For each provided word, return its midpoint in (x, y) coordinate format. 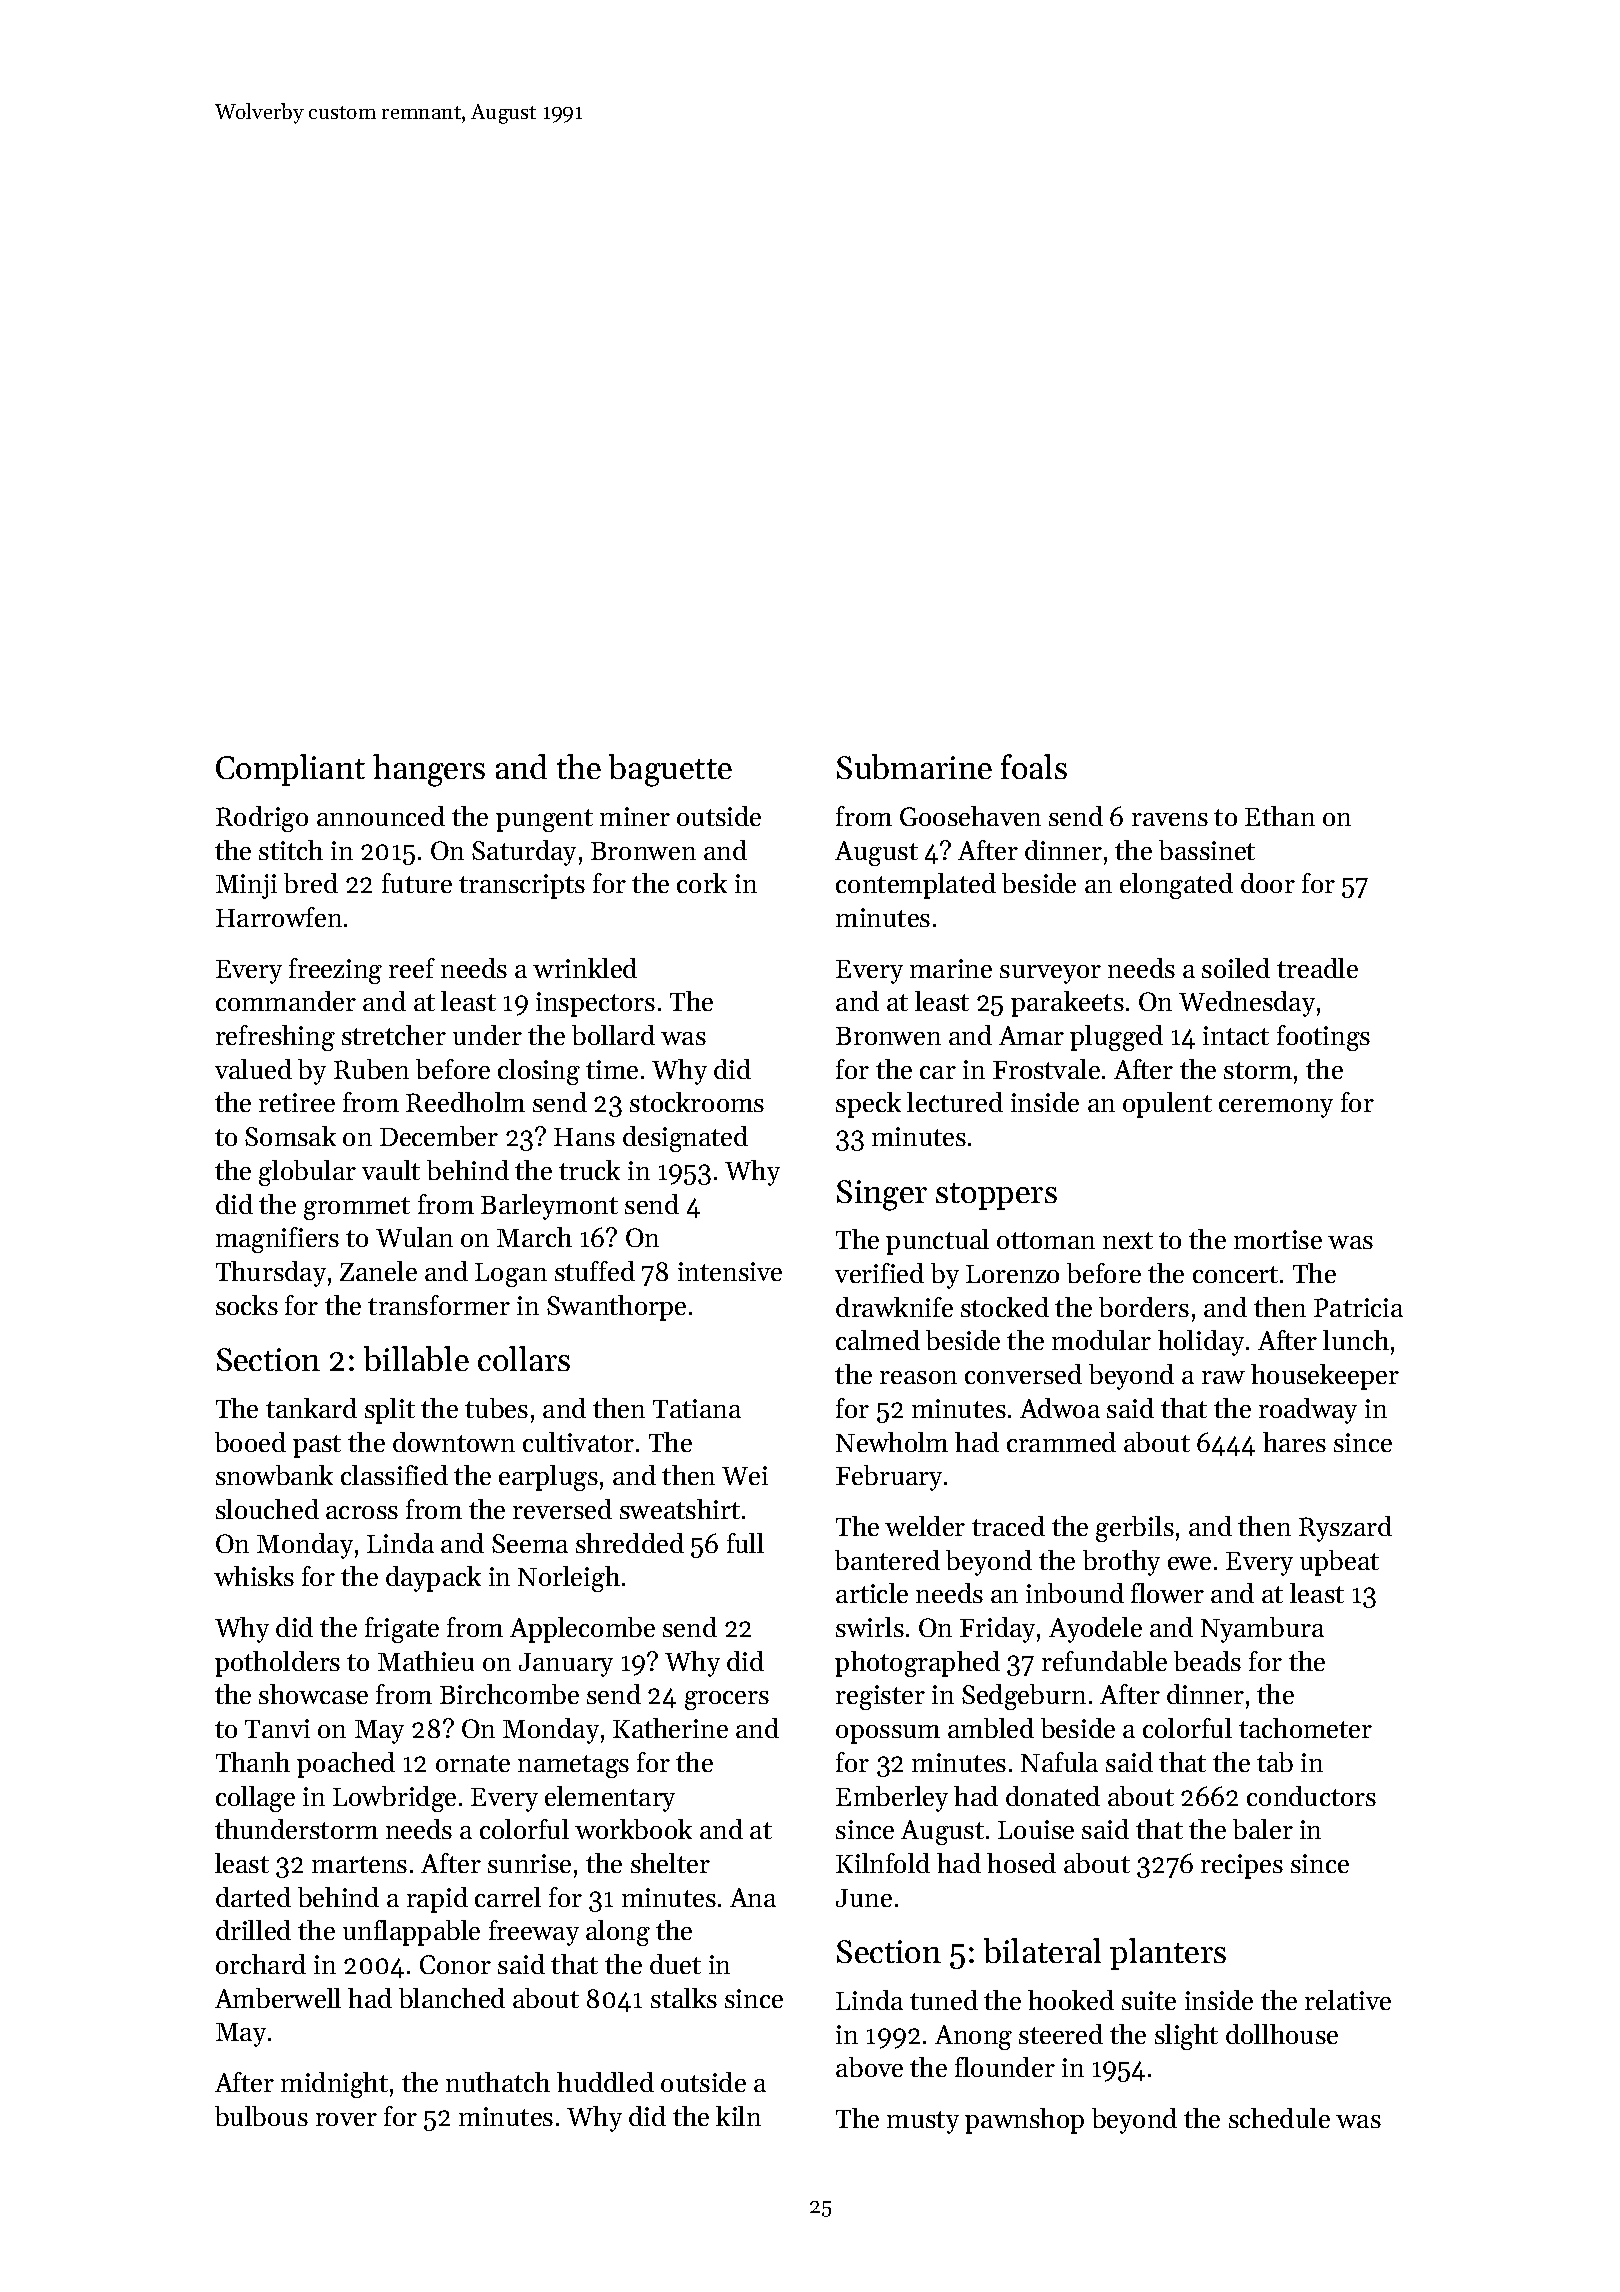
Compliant (290, 770)
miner (635, 816)
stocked (1005, 1307)
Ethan (1280, 816)
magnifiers (277, 1240)
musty (923, 2122)
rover (346, 2119)
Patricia (1358, 1307)
